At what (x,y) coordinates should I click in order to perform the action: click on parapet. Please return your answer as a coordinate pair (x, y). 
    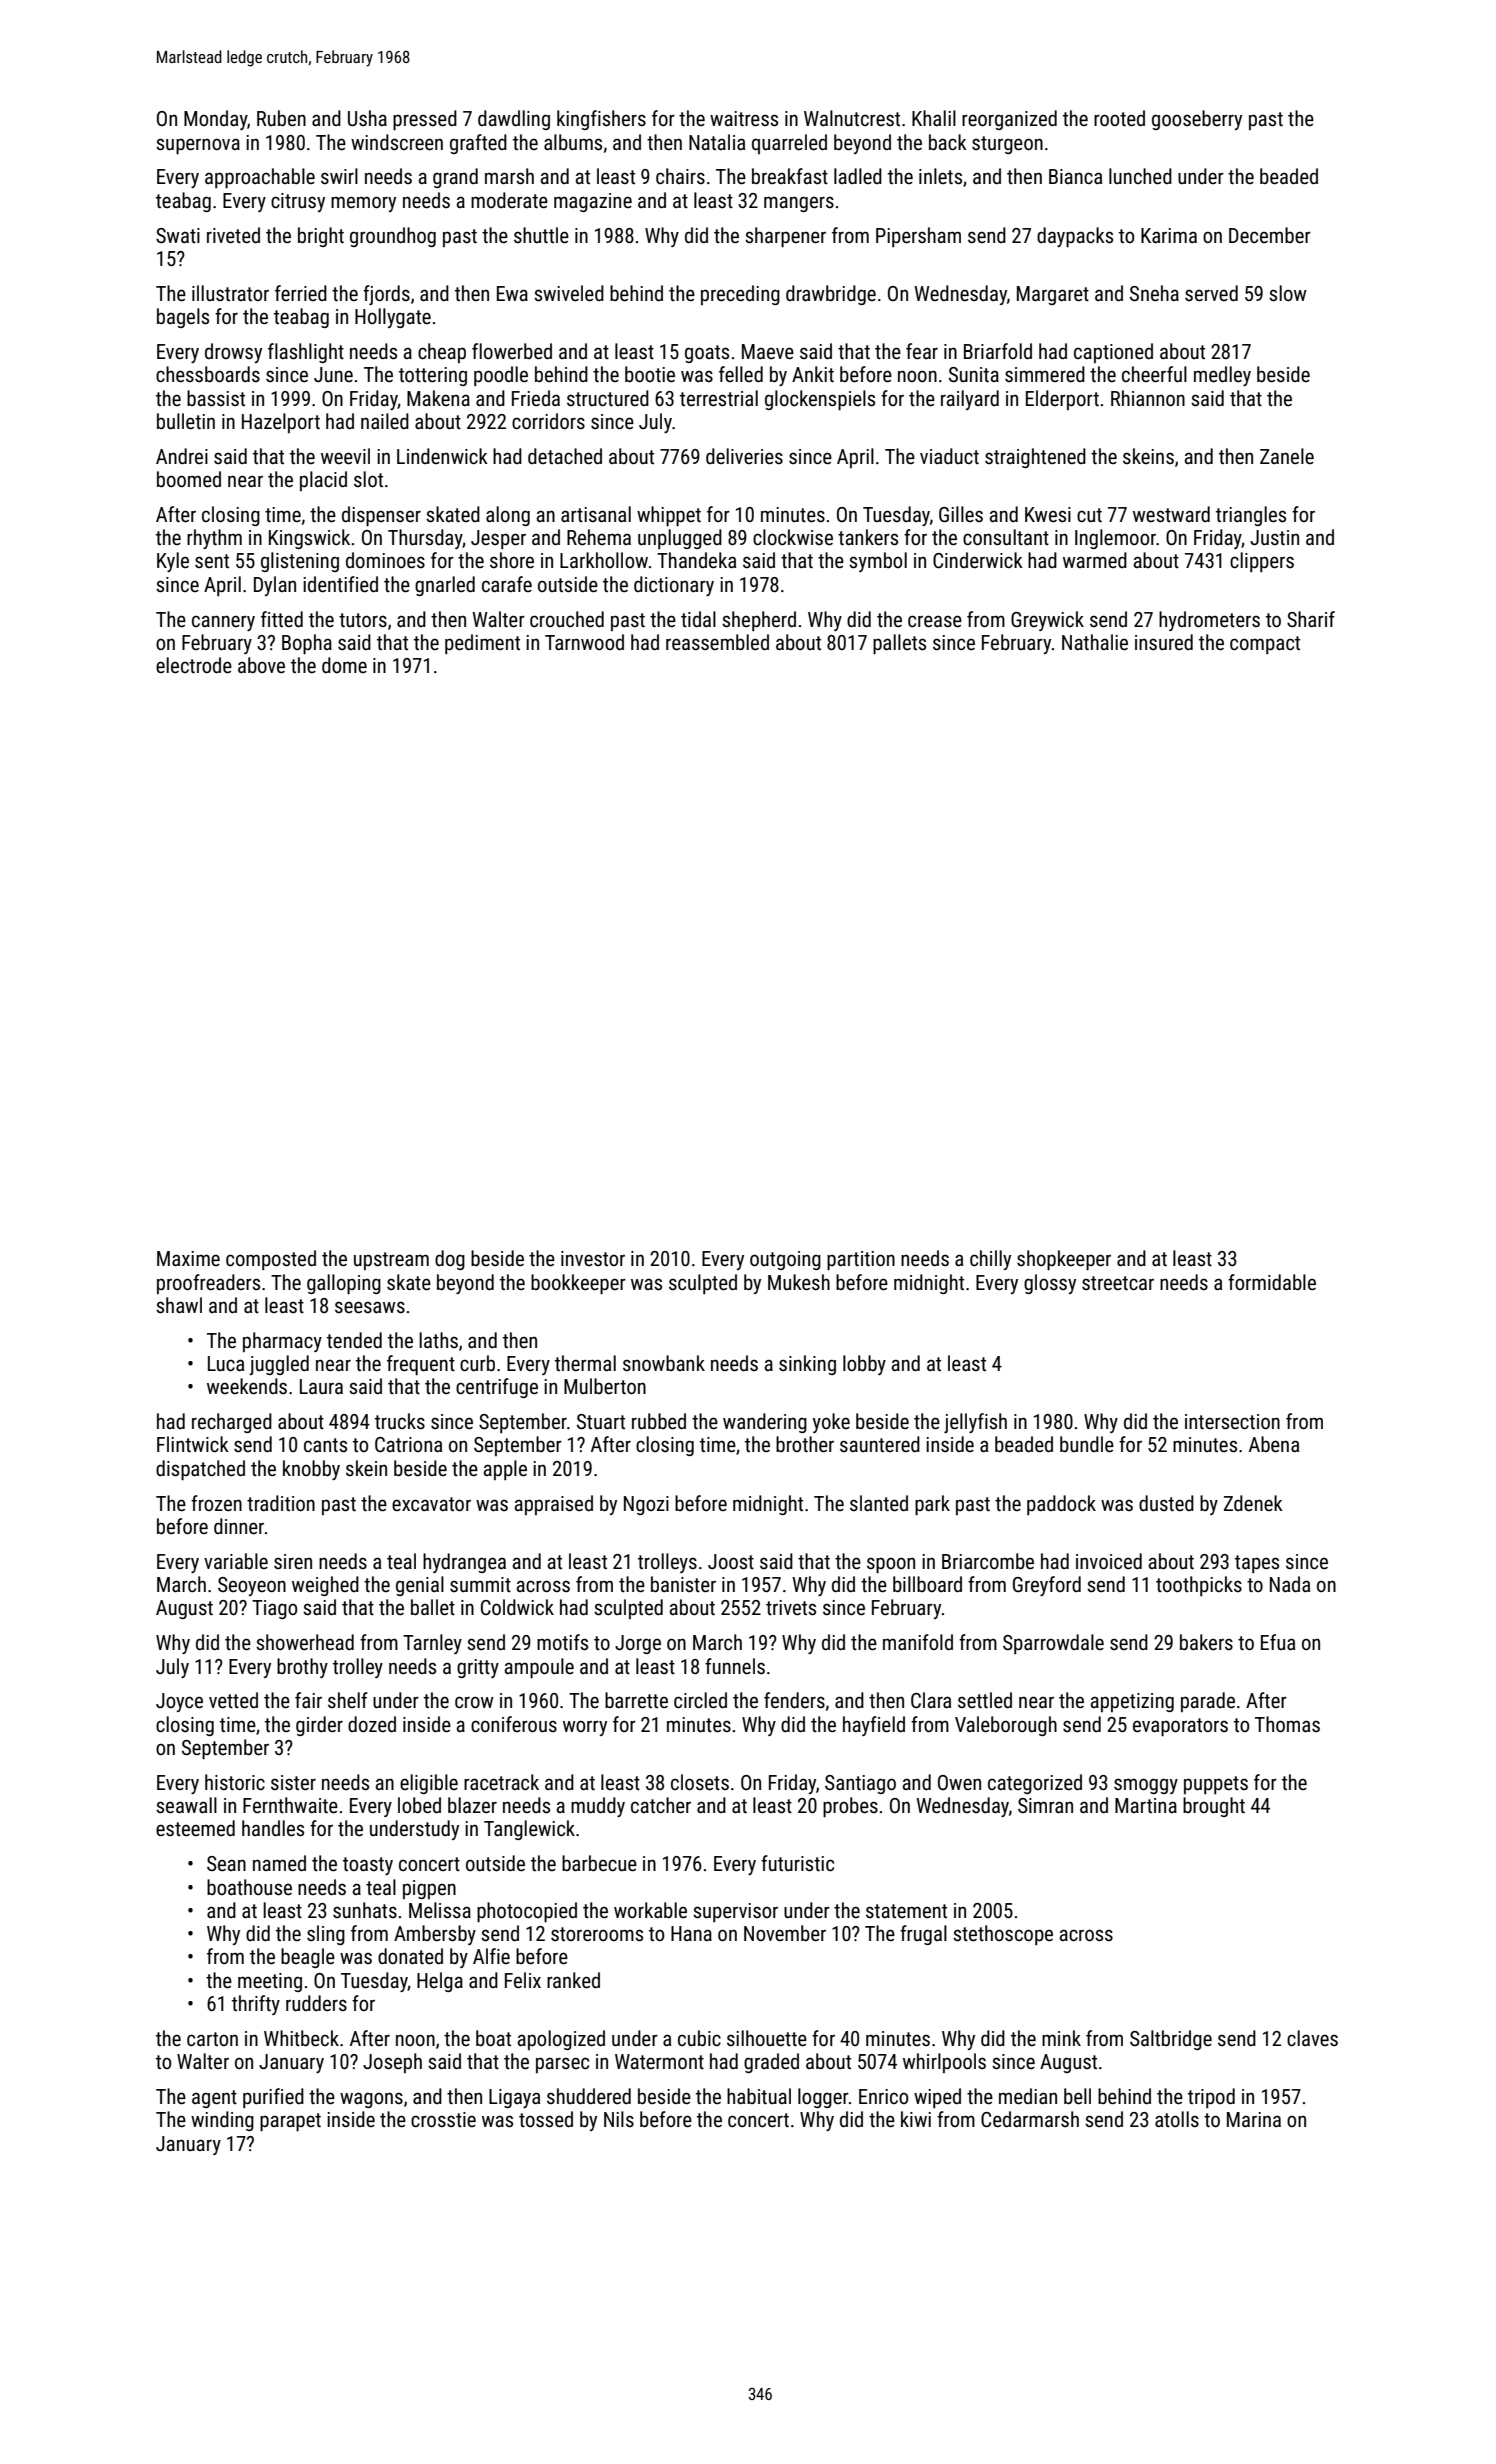
    Looking at the image, I should click on (290, 2122).
